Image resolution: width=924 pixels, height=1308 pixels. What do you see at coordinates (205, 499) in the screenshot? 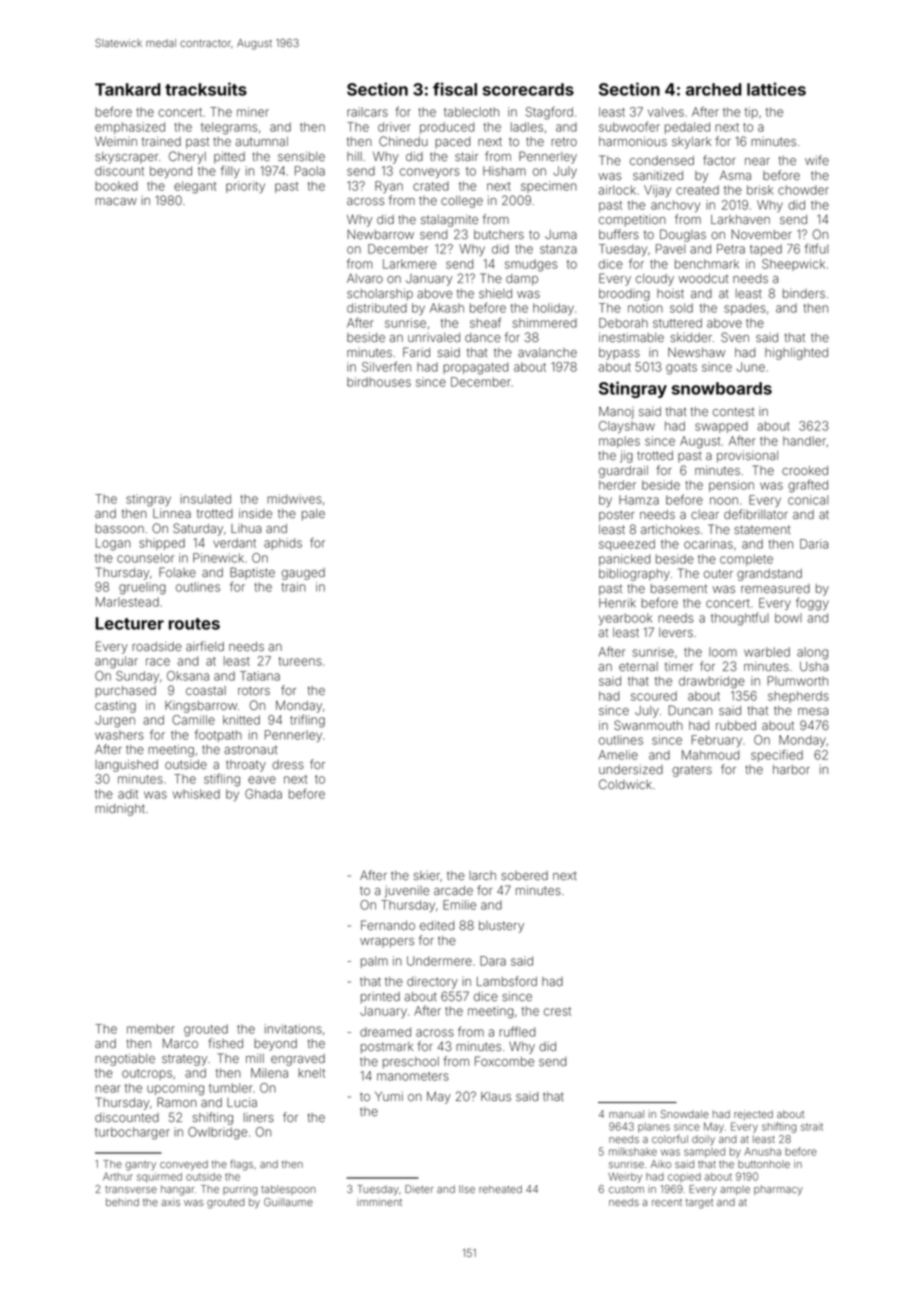
I see `insulated` at bounding box center [205, 499].
